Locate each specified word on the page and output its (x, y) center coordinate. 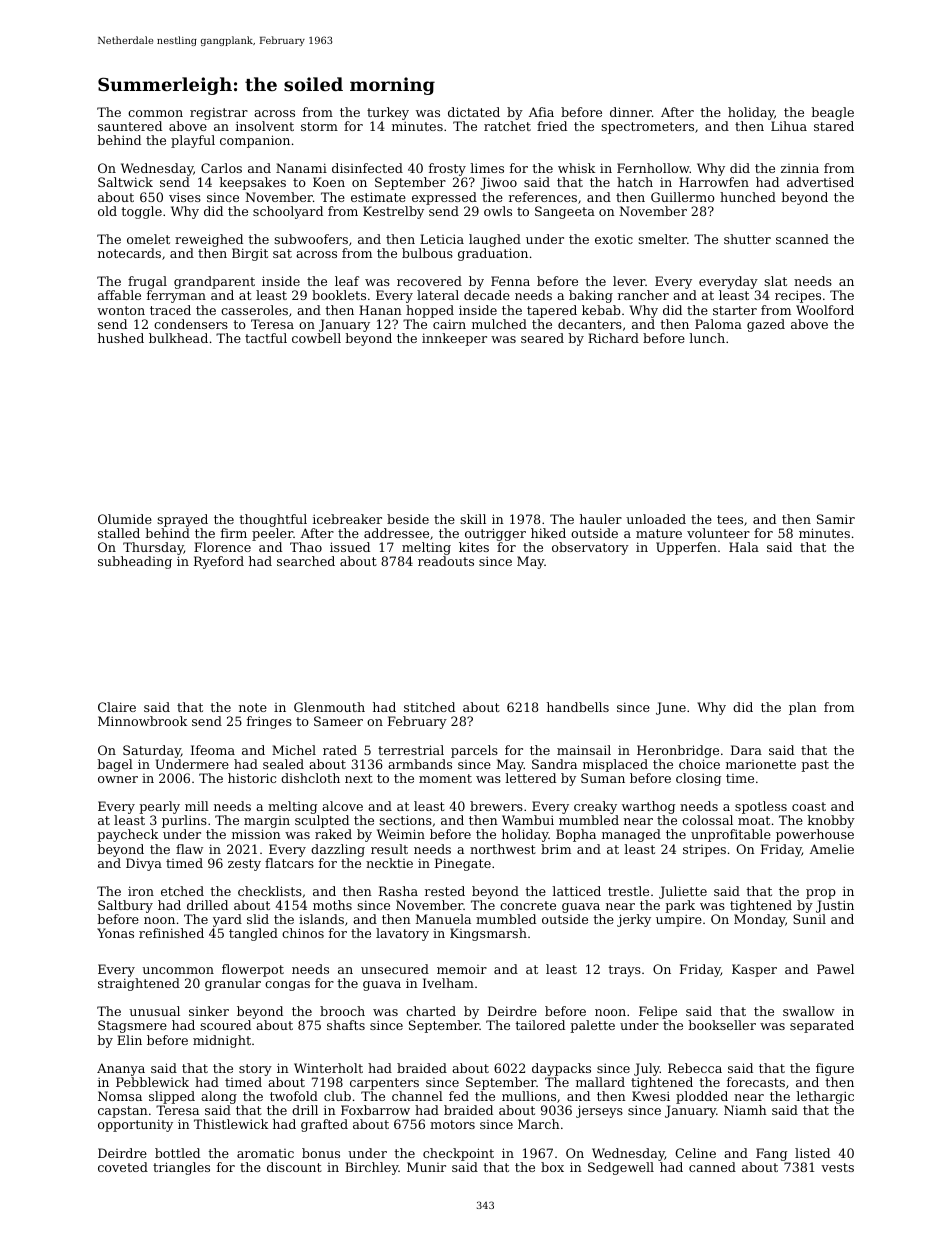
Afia (541, 112)
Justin (835, 906)
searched (306, 561)
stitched (429, 707)
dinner (631, 112)
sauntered (130, 126)
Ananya (121, 1069)
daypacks (561, 1069)
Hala (744, 547)
